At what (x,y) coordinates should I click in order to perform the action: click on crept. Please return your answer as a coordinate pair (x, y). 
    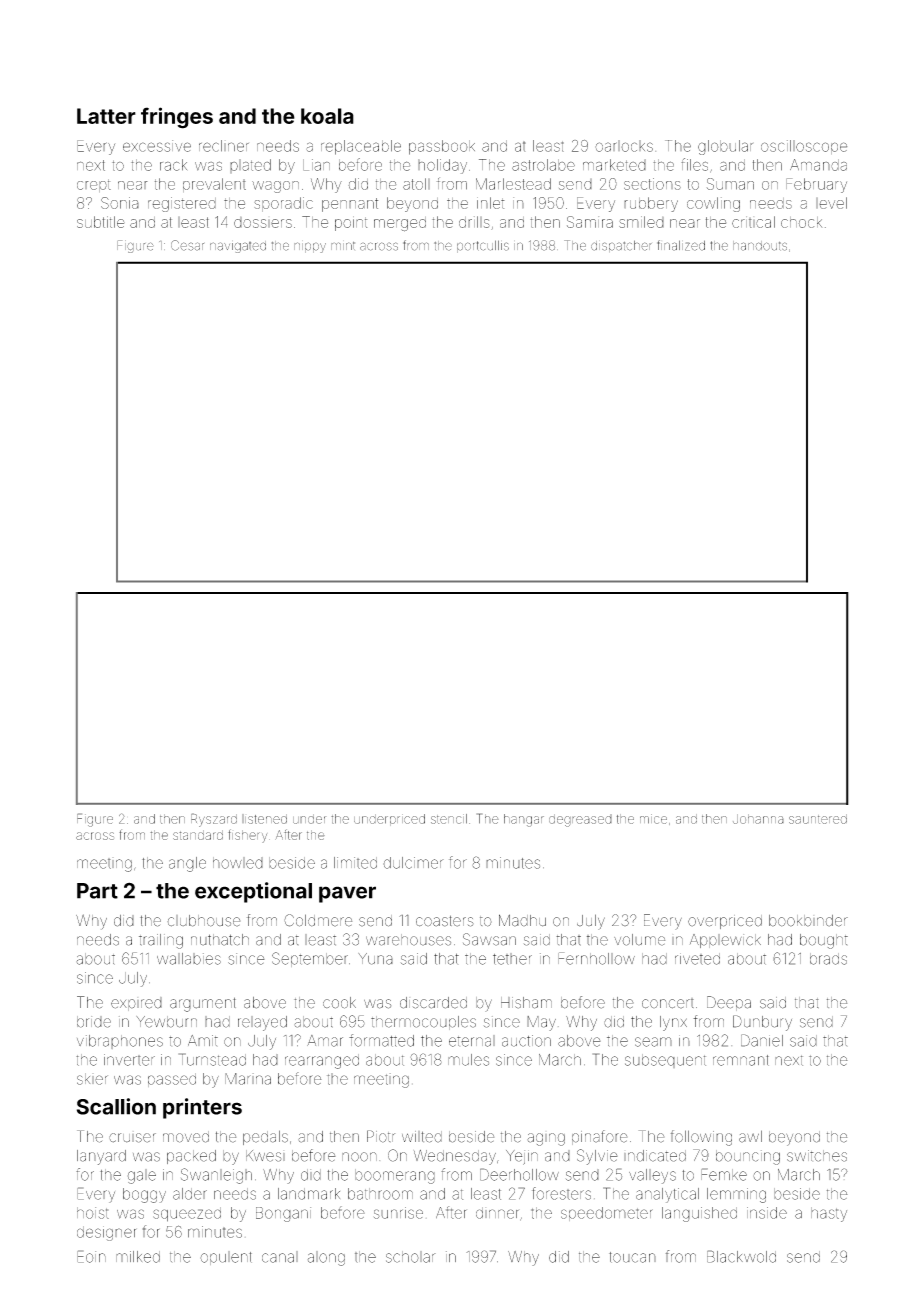
    Looking at the image, I should click on (94, 185).
